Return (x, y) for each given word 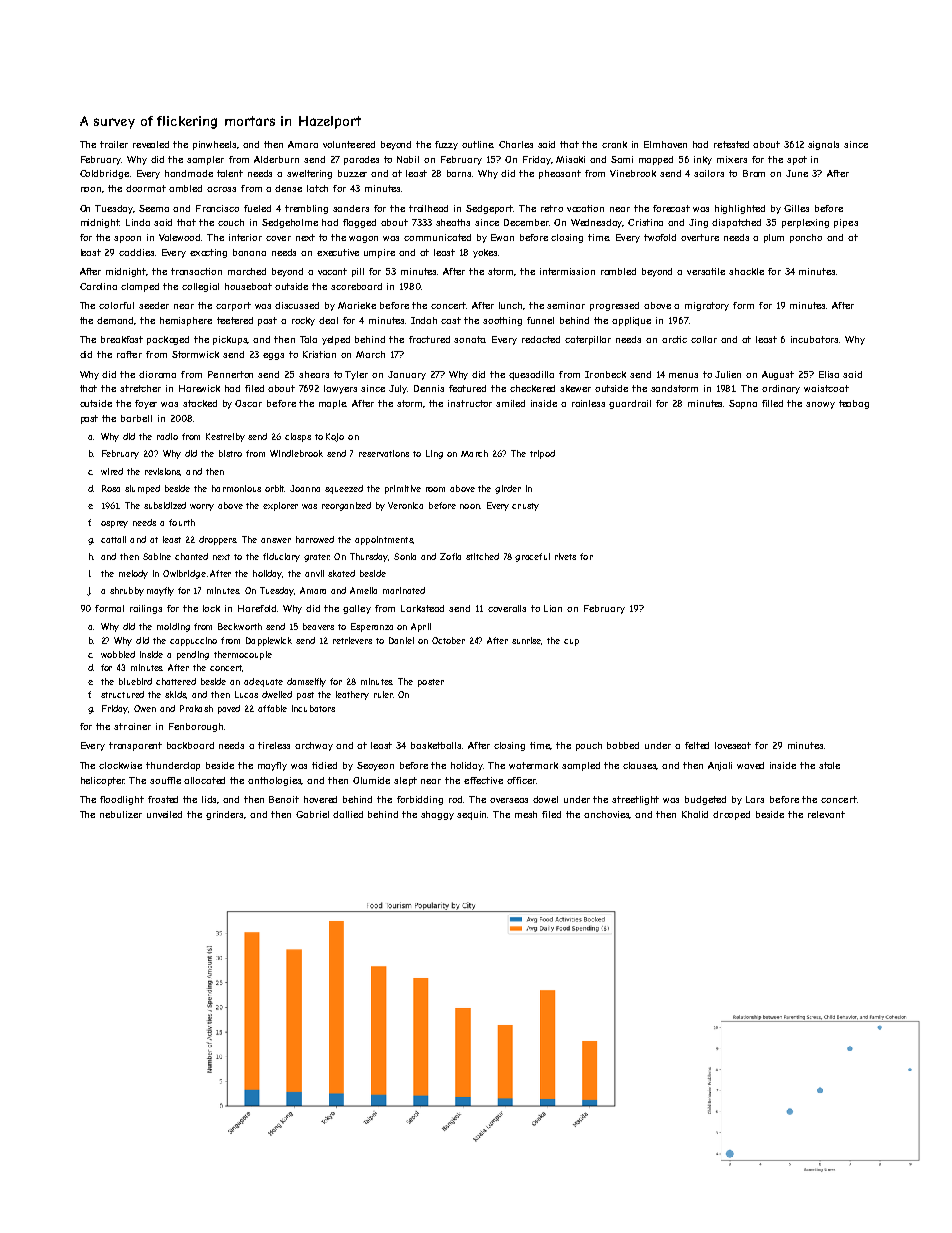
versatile (706, 271)
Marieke (357, 305)
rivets (565, 556)
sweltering (309, 174)
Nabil (408, 159)
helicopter (103, 781)
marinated (404, 590)
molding (173, 627)
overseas (509, 800)
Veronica (405, 505)
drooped (731, 815)
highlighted (740, 209)
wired (112, 471)
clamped (140, 287)
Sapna (743, 404)
